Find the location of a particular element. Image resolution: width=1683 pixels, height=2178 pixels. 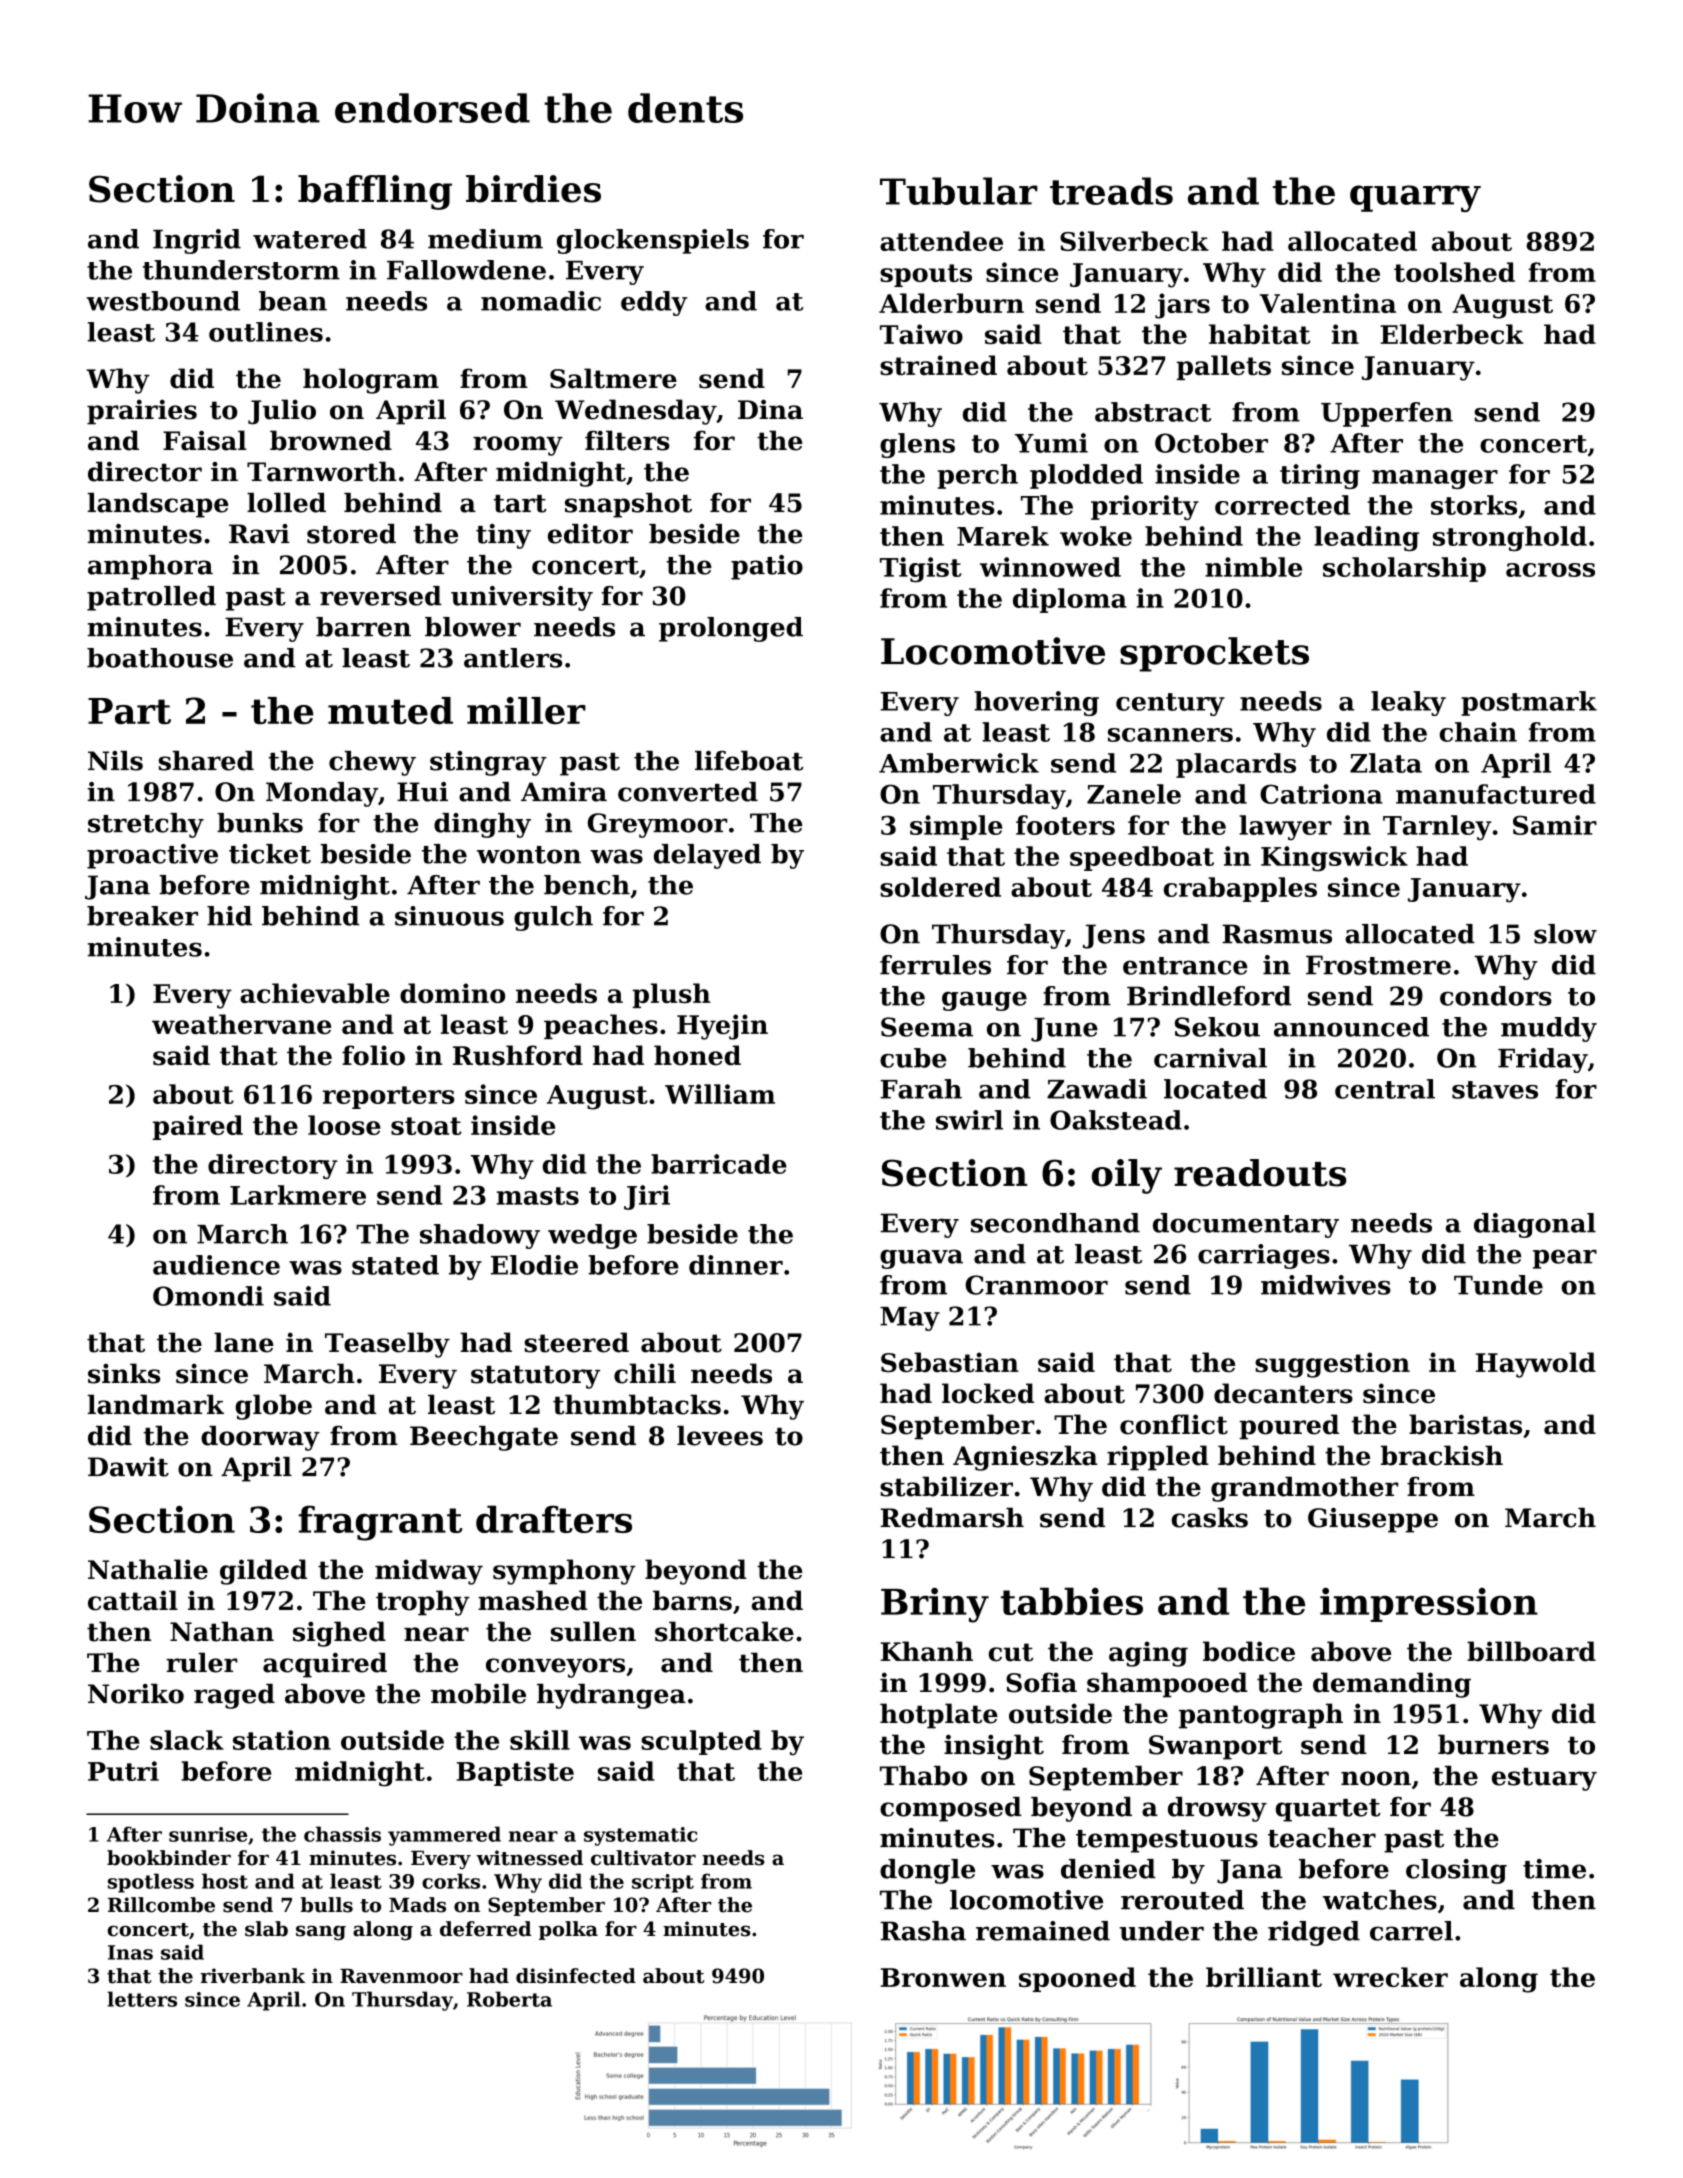

bunks is located at coordinates (260, 823).
